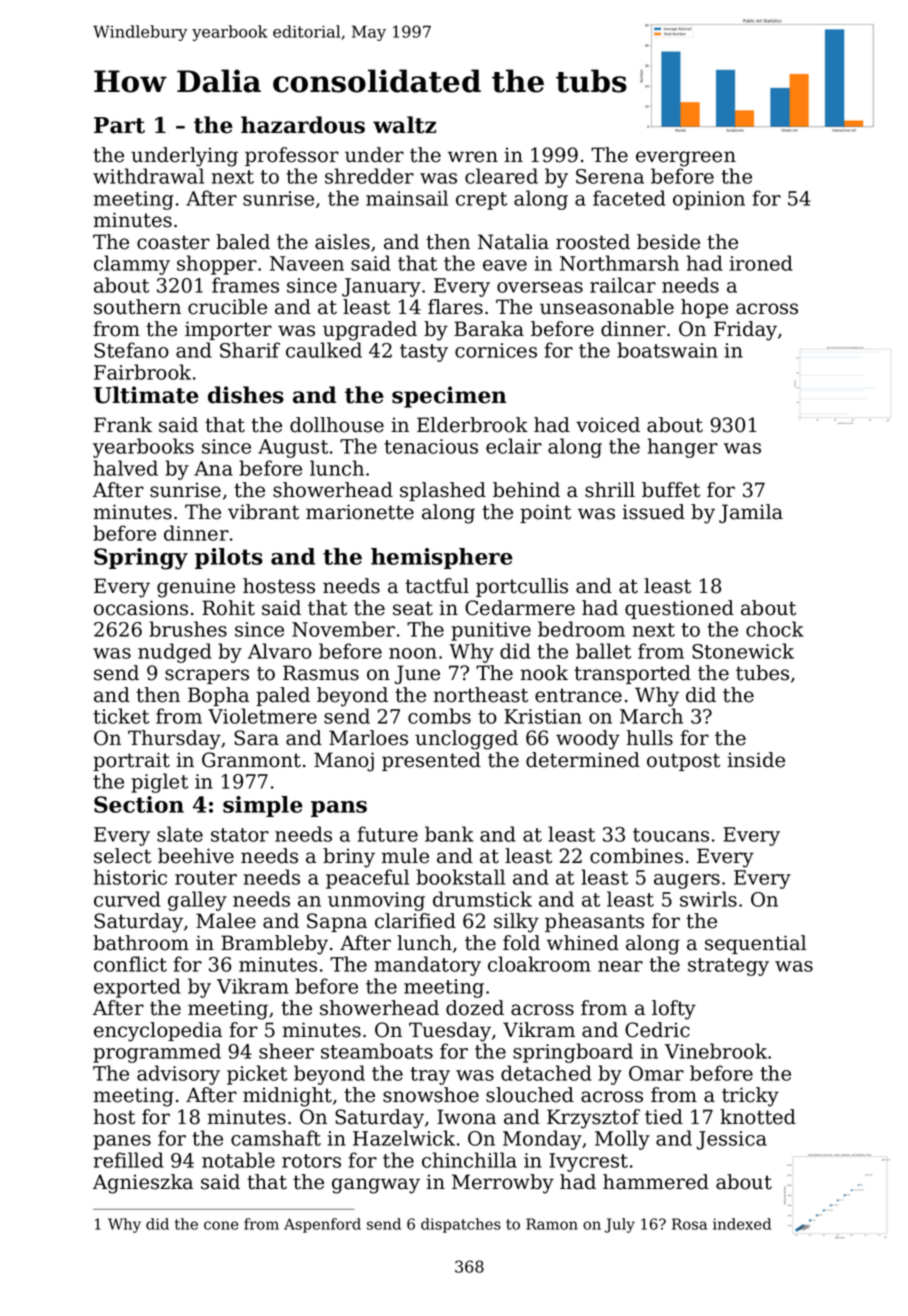 The height and width of the screenshot is (1316, 908). What do you see at coordinates (274, 945) in the screenshot?
I see `Brambleby` at bounding box center [274, 945].
